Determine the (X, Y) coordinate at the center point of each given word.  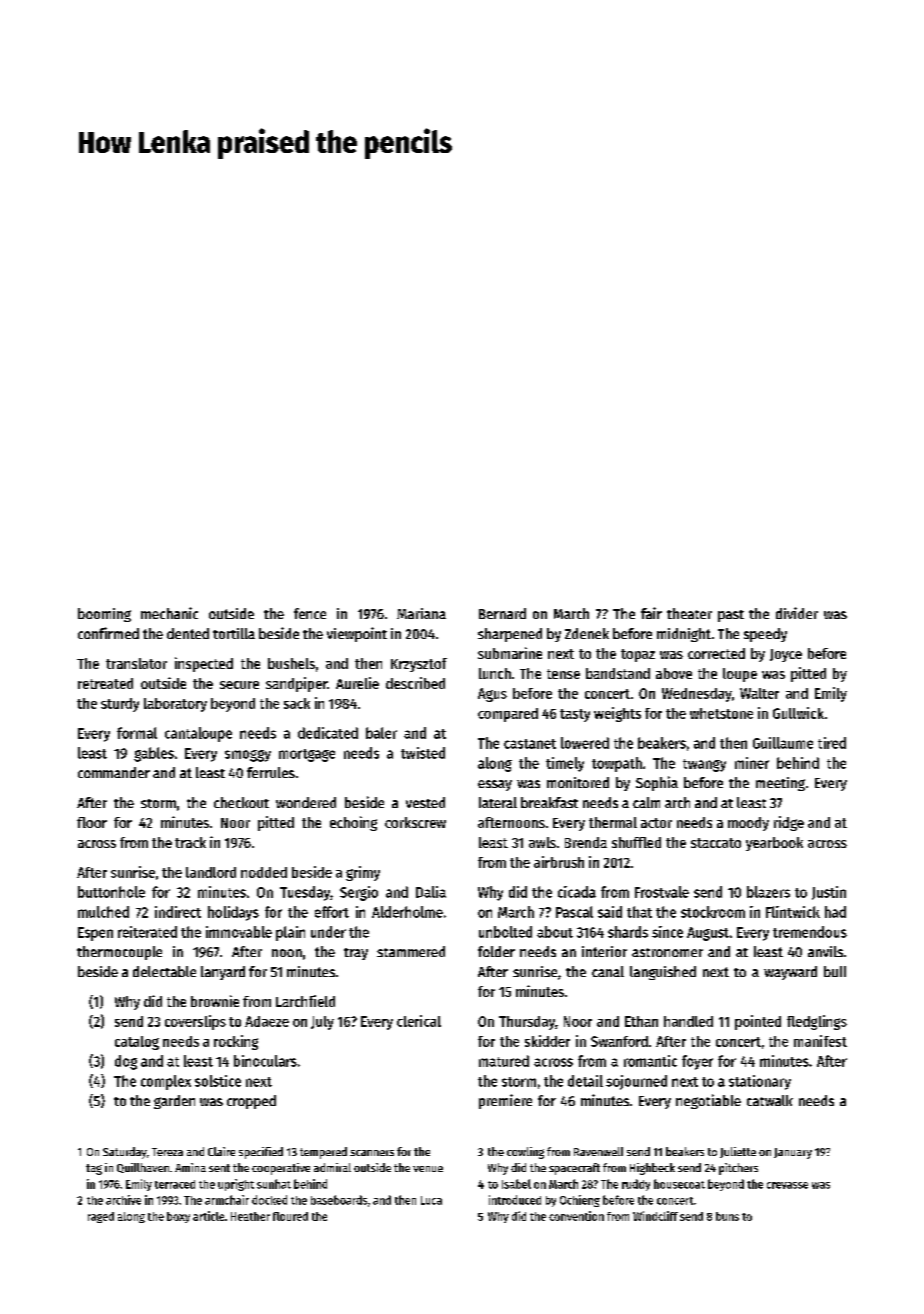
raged (101, 1217)
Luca (431, 1200)
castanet (530, 744)
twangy (704, 765)
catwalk (770, 1100)
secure (239, 685)
